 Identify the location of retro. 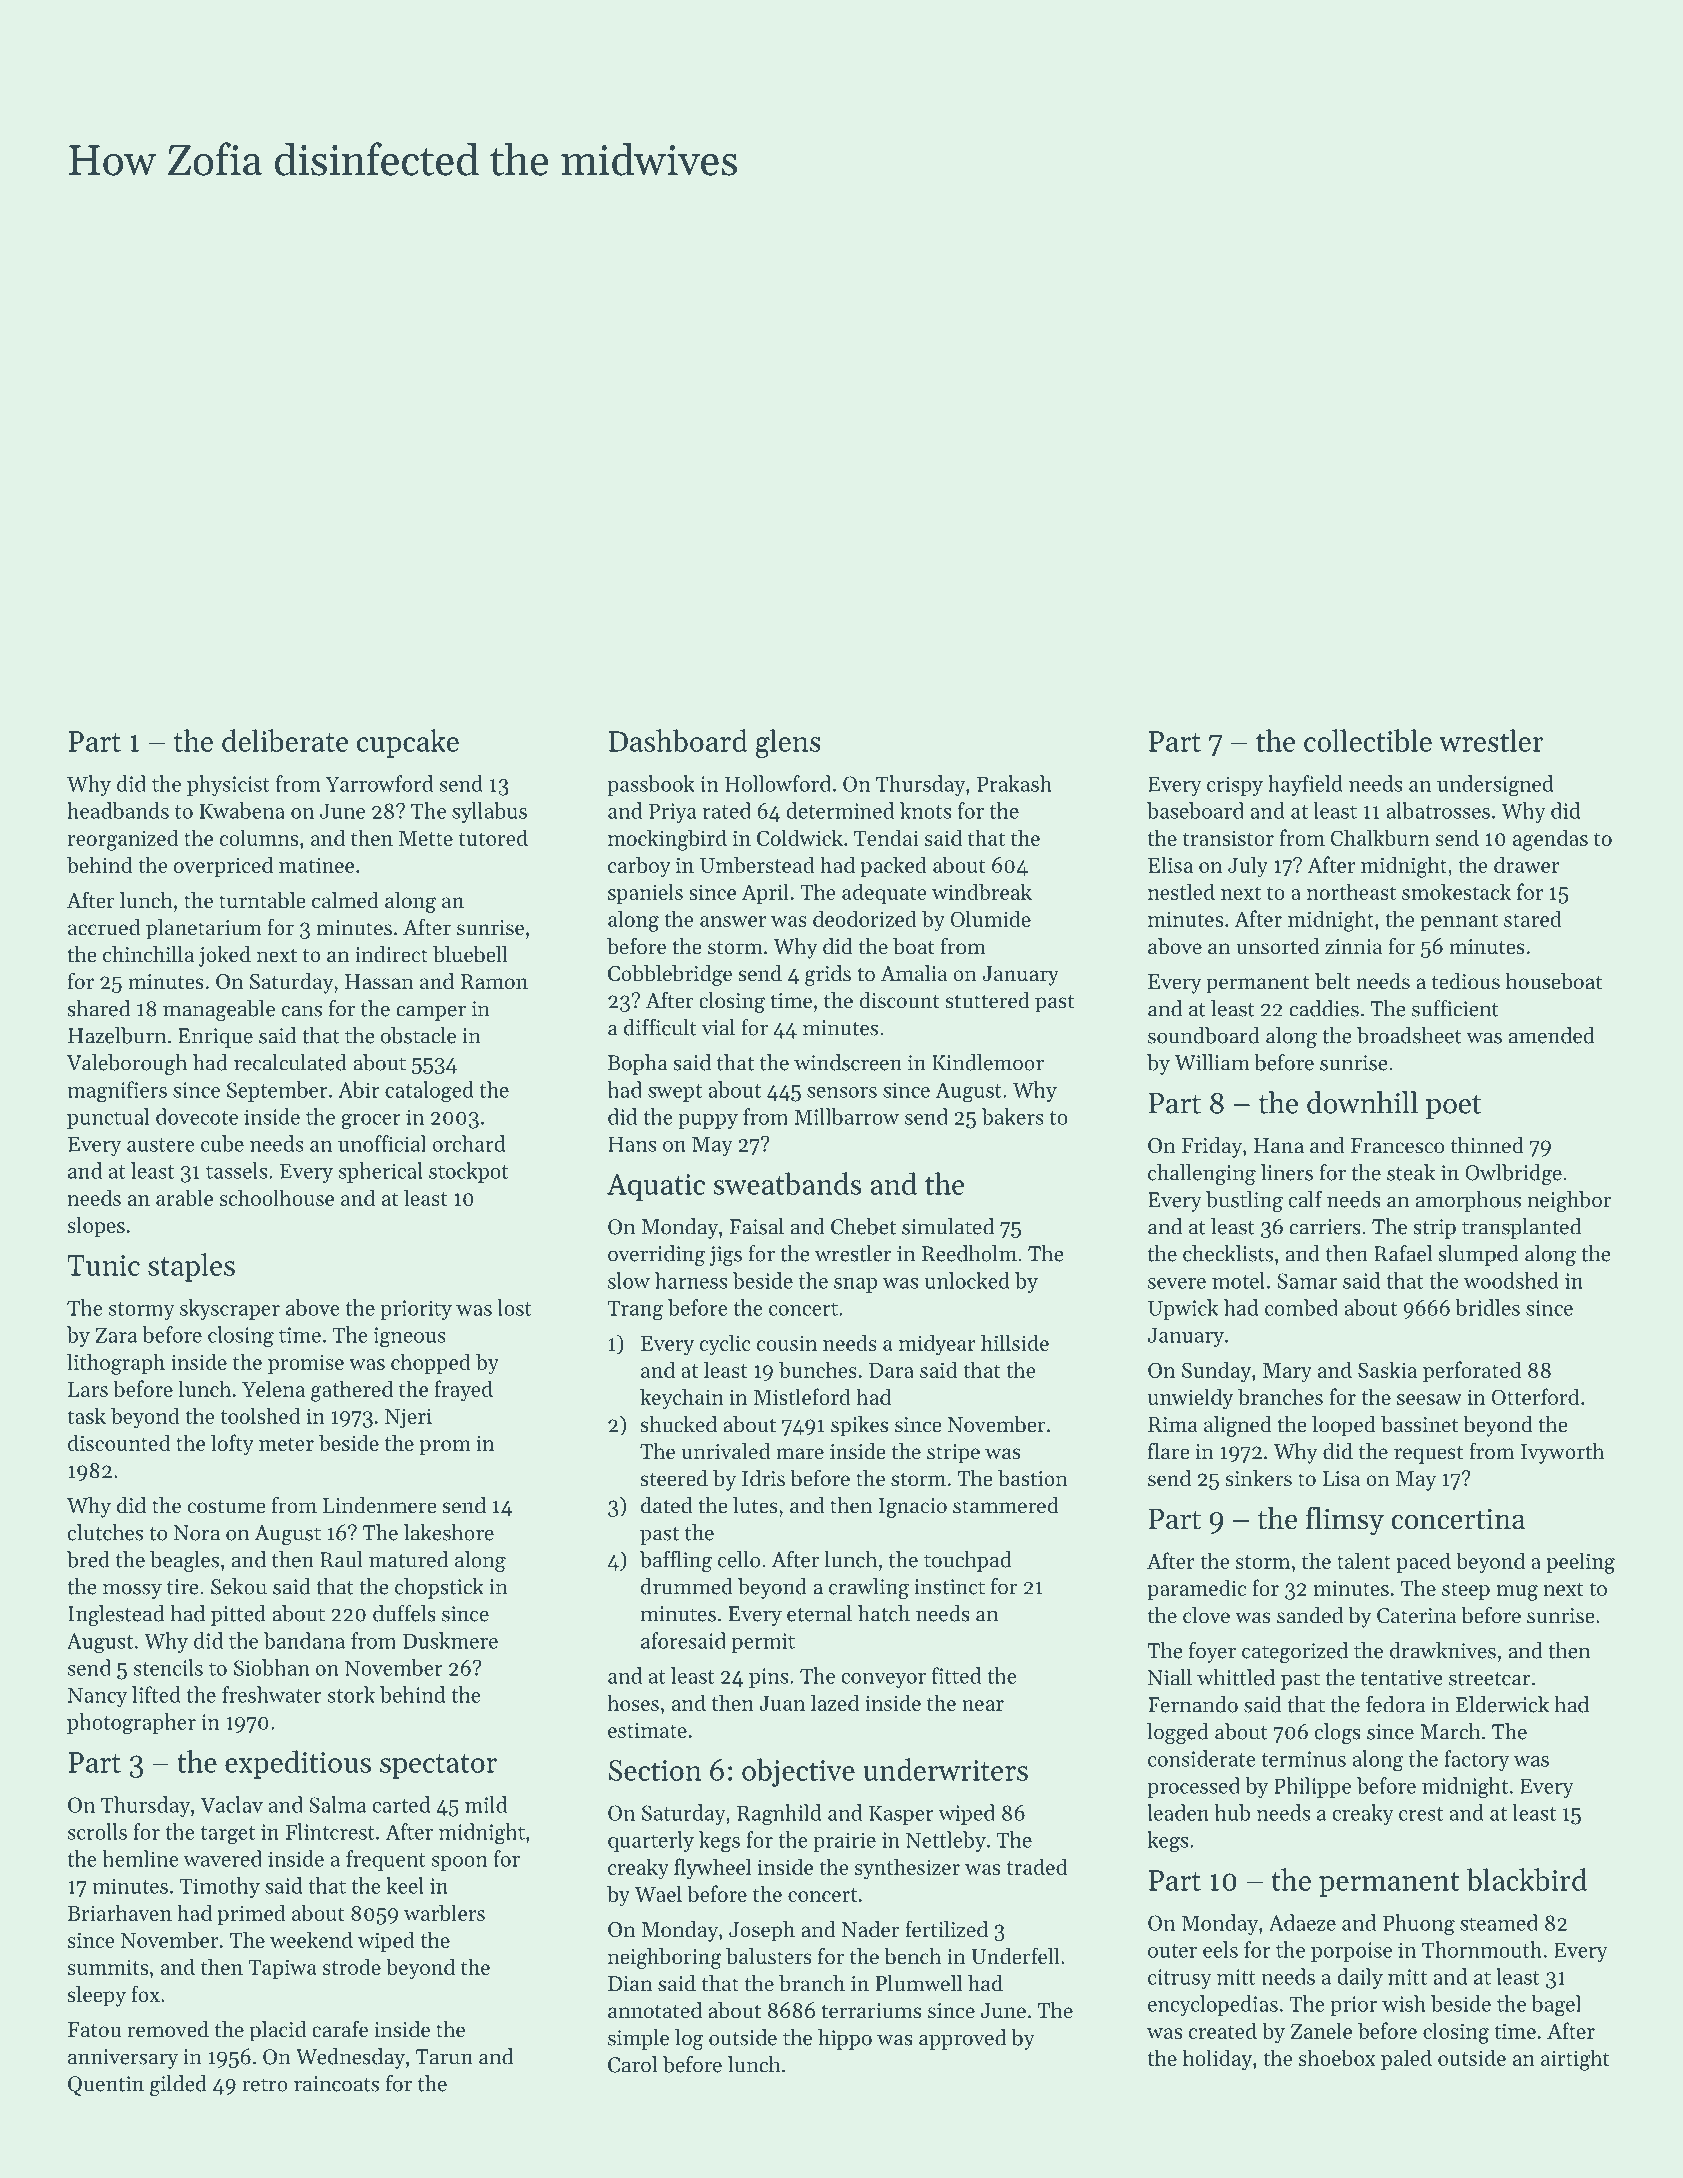
(265, 2085).
